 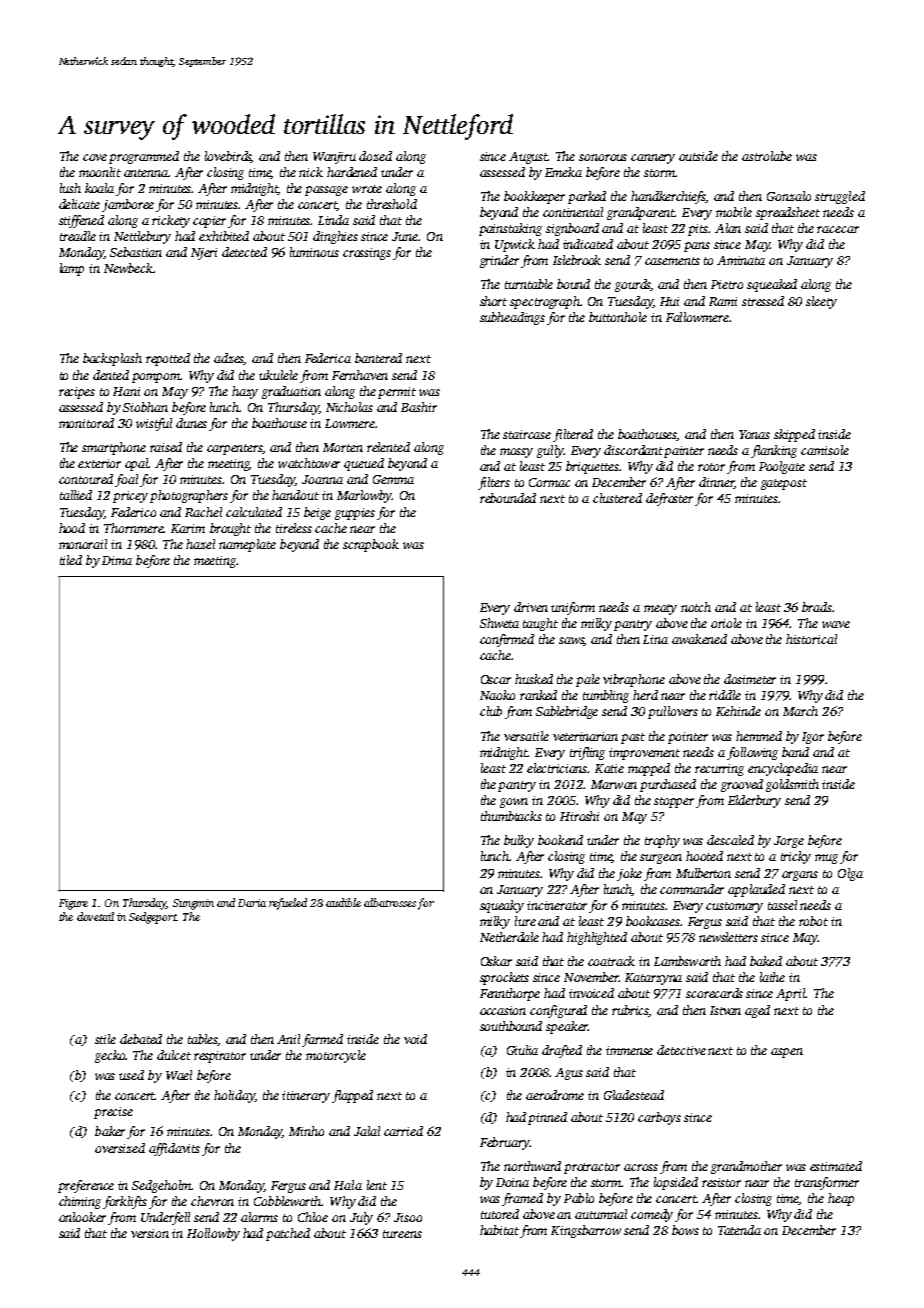 I want to click on Cormac, so click(x=549, y=482).
